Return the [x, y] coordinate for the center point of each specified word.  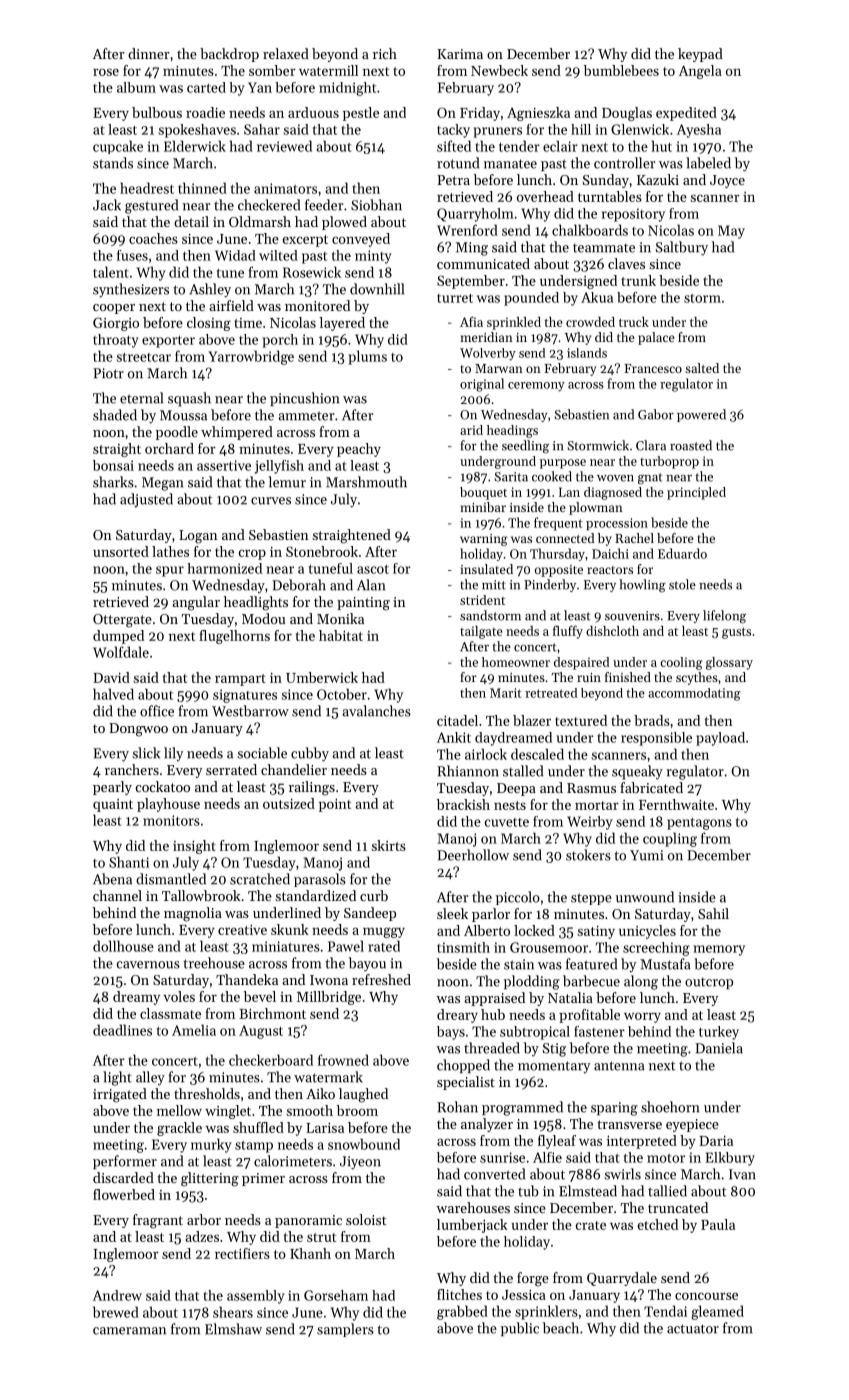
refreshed [381, 979]
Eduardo [682, 553]
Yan [260, 87]
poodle [177, 433]
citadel [457, 720]
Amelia [194, 1030]
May [731, 232]
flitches [459, 1294]
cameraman [129, 1331]
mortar [597, 805]
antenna [619, 1066]
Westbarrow [250, 711]
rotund [458, 163]
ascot [373, 569]
